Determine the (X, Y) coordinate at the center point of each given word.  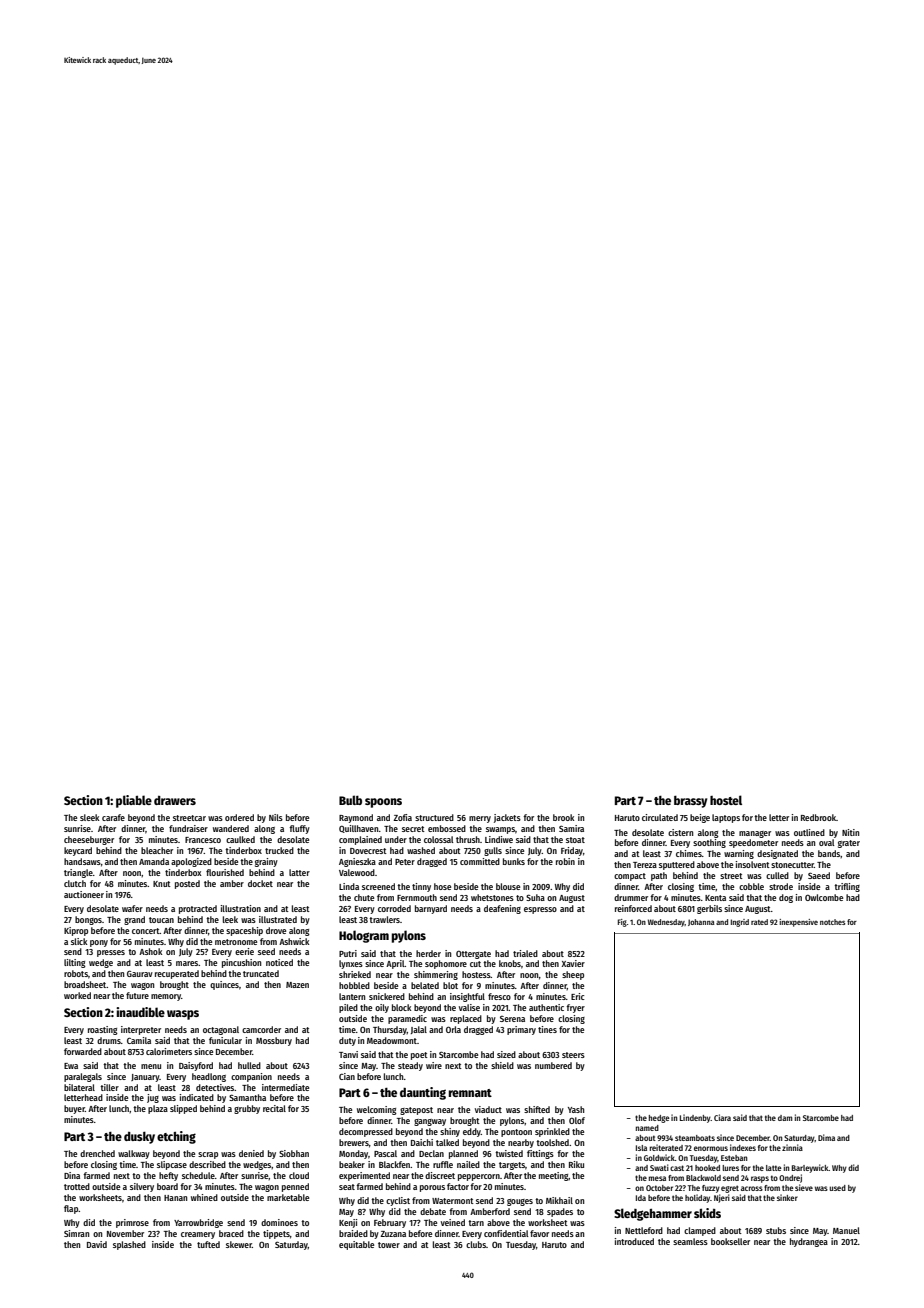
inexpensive (798, 923)
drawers (175, 800)
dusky (139, 1137)
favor (539, 1233)
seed (266, 951)
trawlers (384, 919)
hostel (726, 800)
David (97, 1244)
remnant (470, 1093)
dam (785, 1118)
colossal (438, 839)
